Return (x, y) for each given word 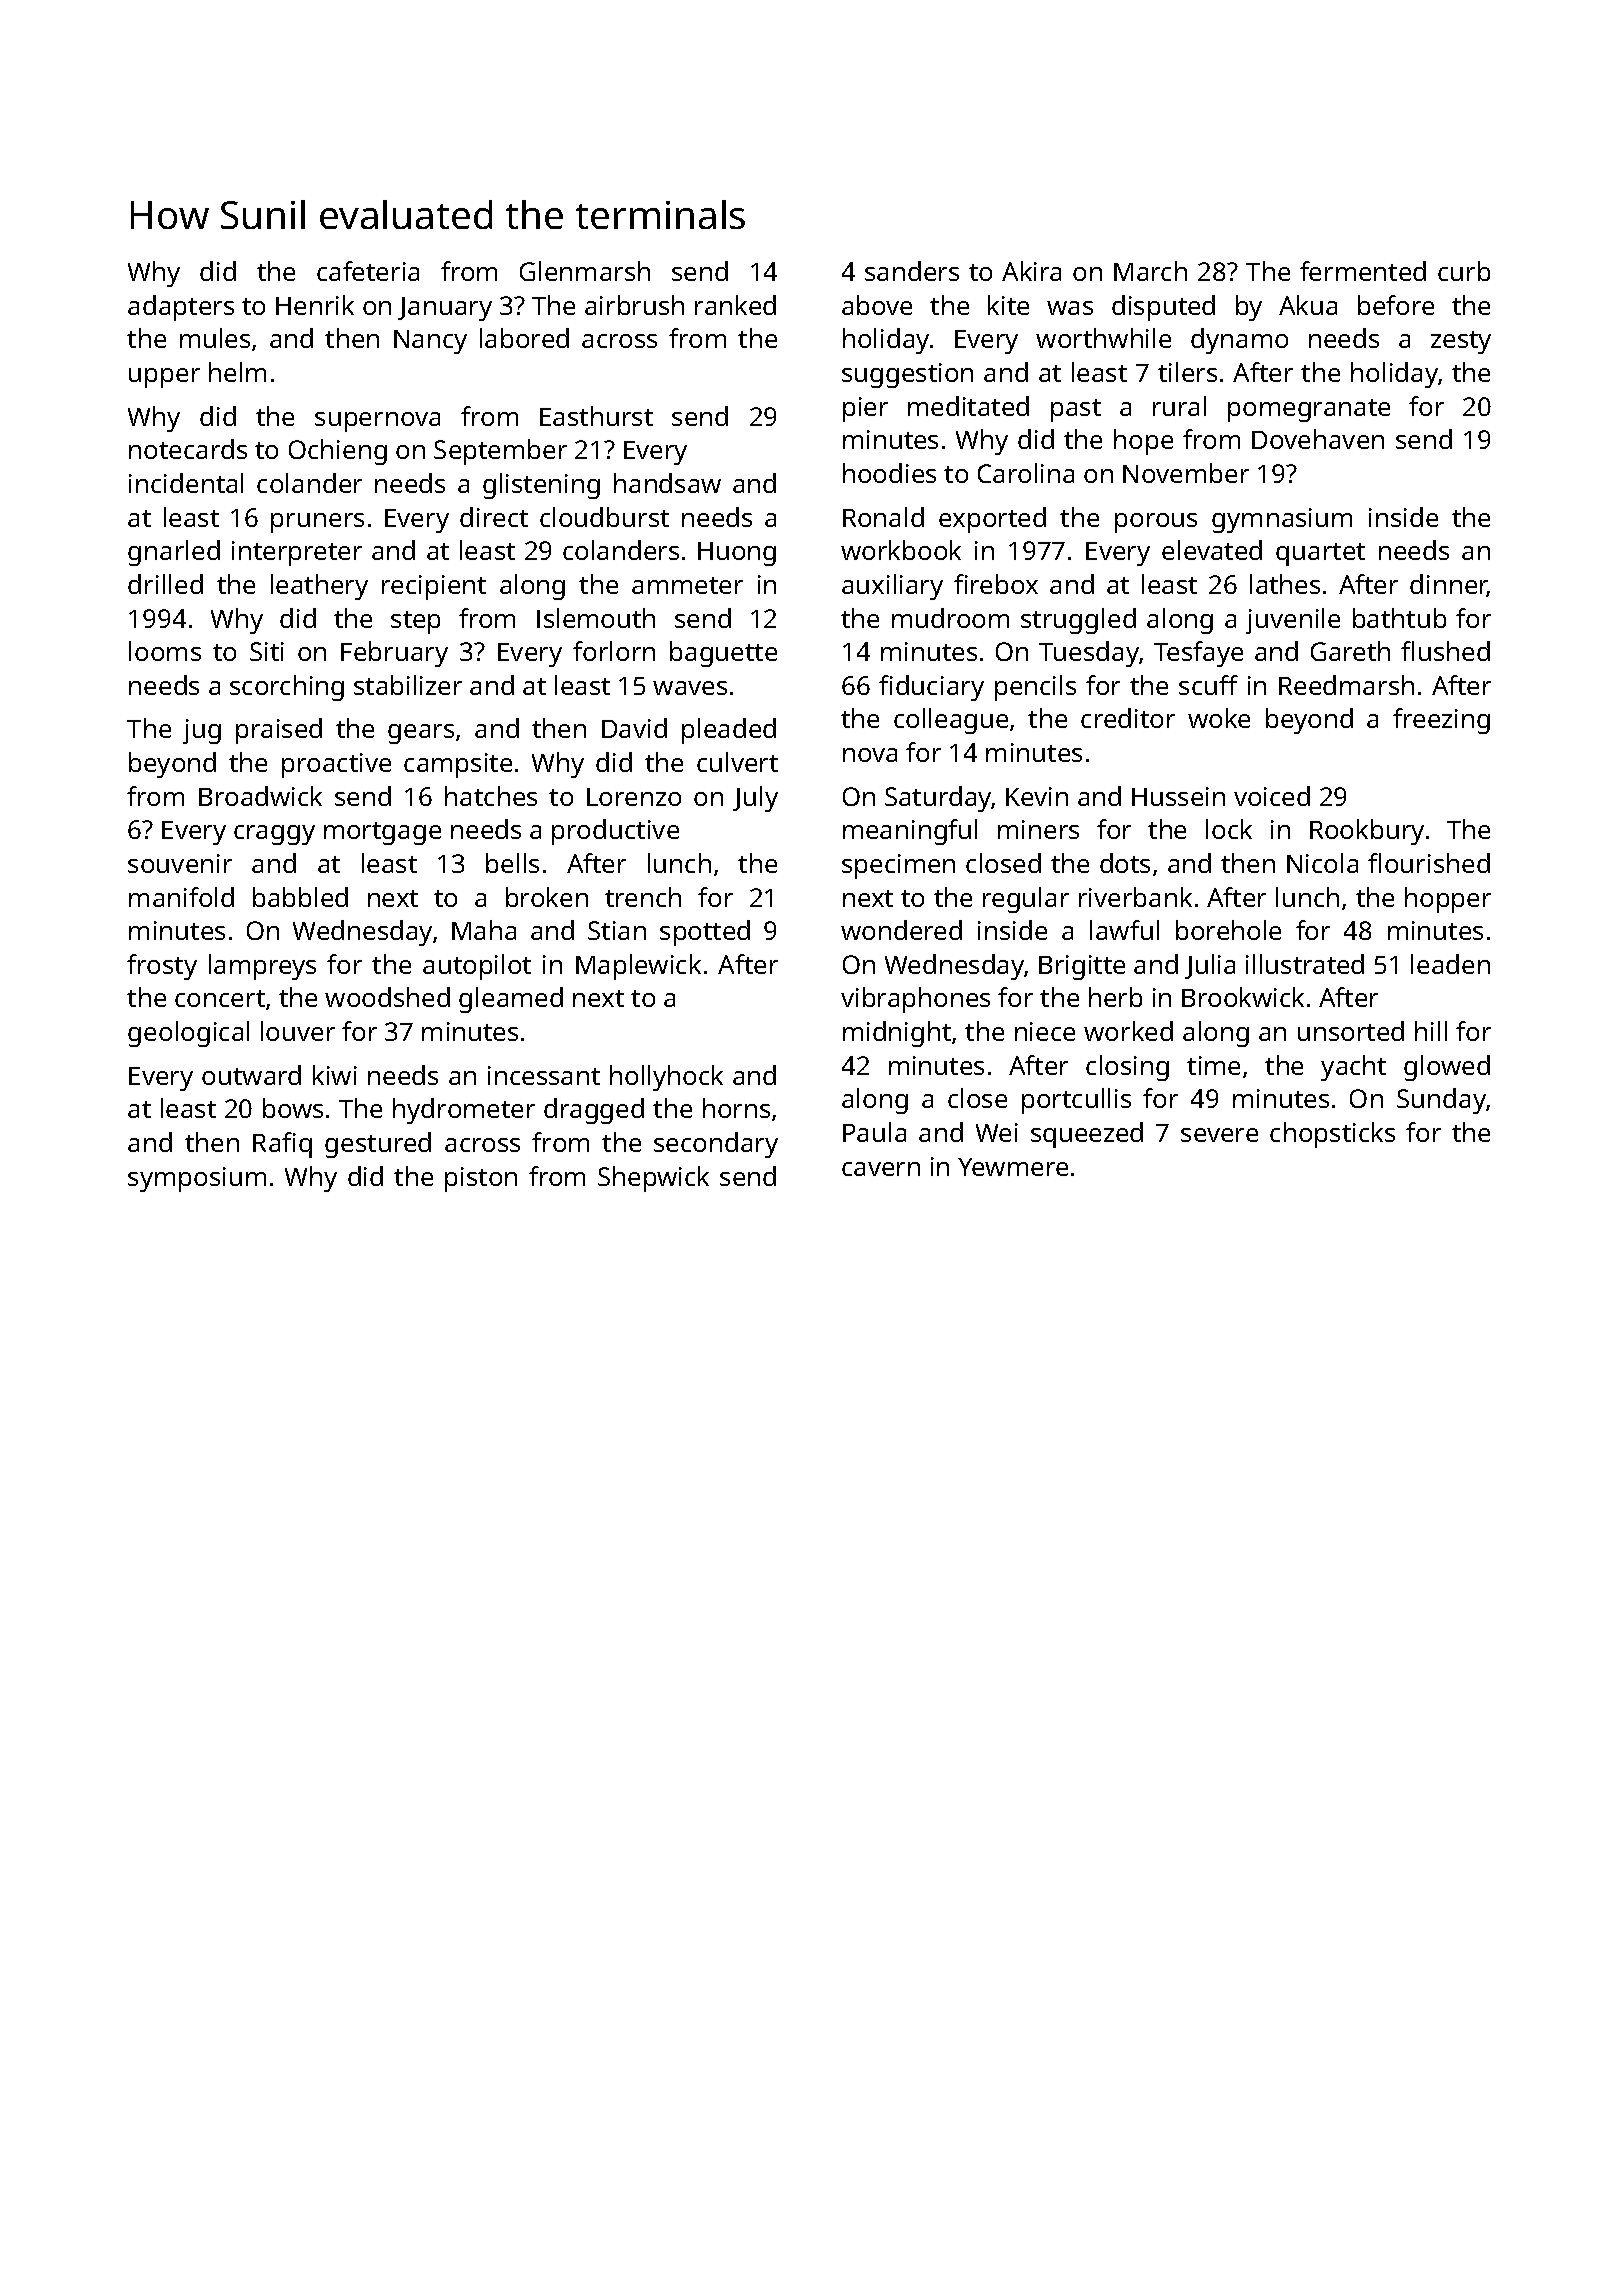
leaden (1450, 964)
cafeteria (368, 271)
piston (481, 1179)
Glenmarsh (585, 271)
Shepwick (653, 1179)
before (1396, 305)
